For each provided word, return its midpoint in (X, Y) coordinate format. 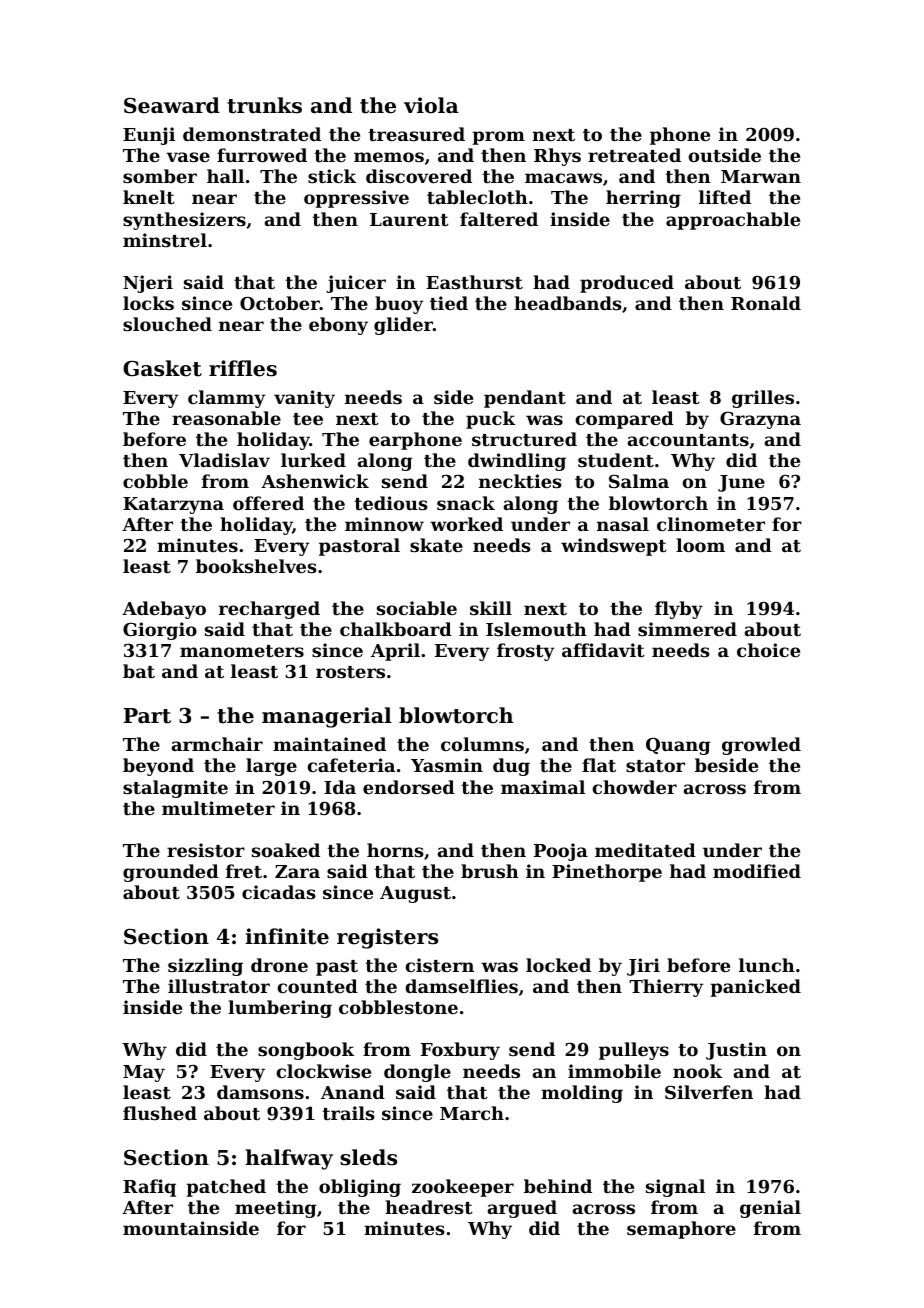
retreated (634, 155)
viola (431, 105)
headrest (429, 1207)
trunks (264, 105)
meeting (276, 1209)
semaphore (681, 1230)
